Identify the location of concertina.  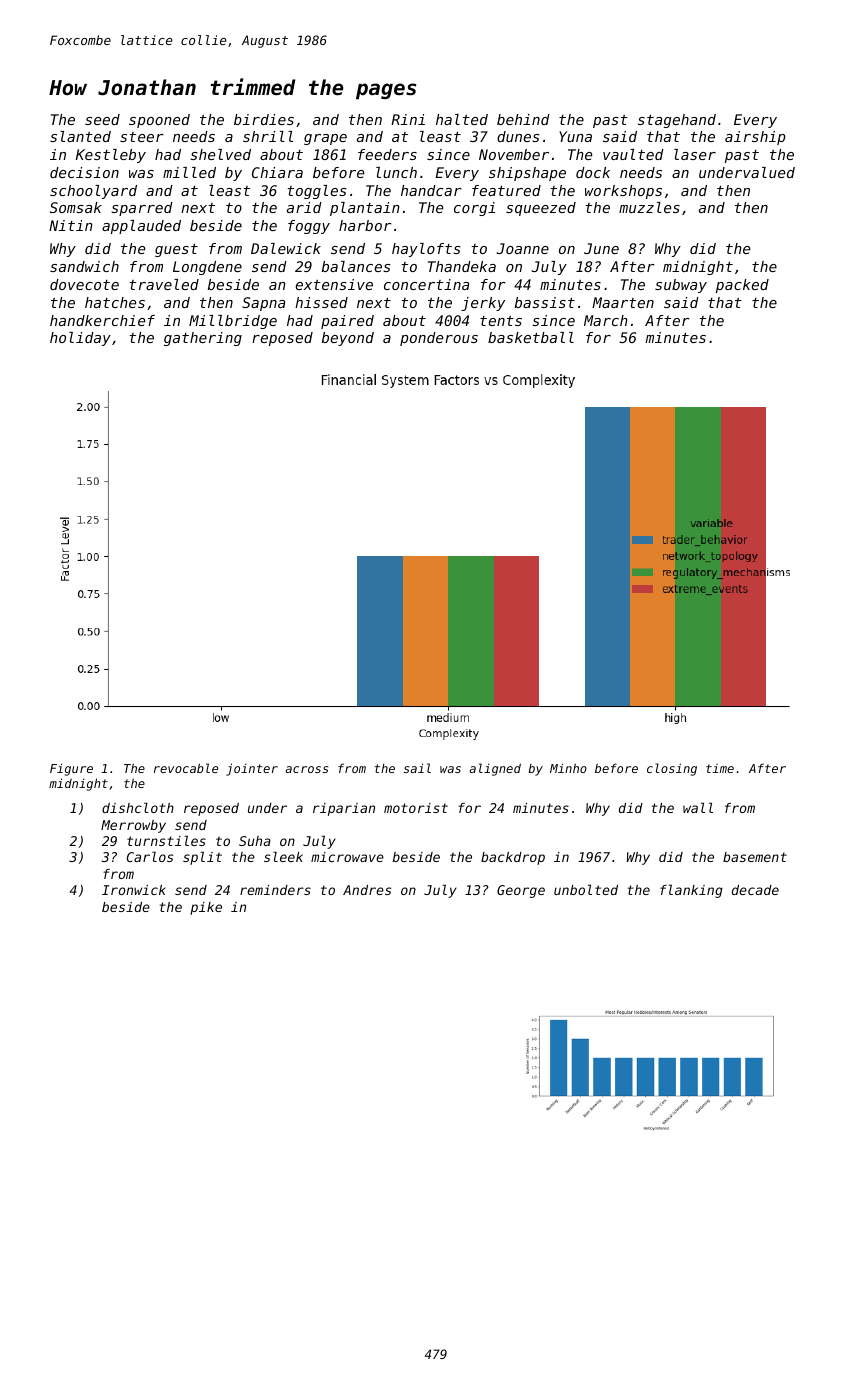
(426, 284).
